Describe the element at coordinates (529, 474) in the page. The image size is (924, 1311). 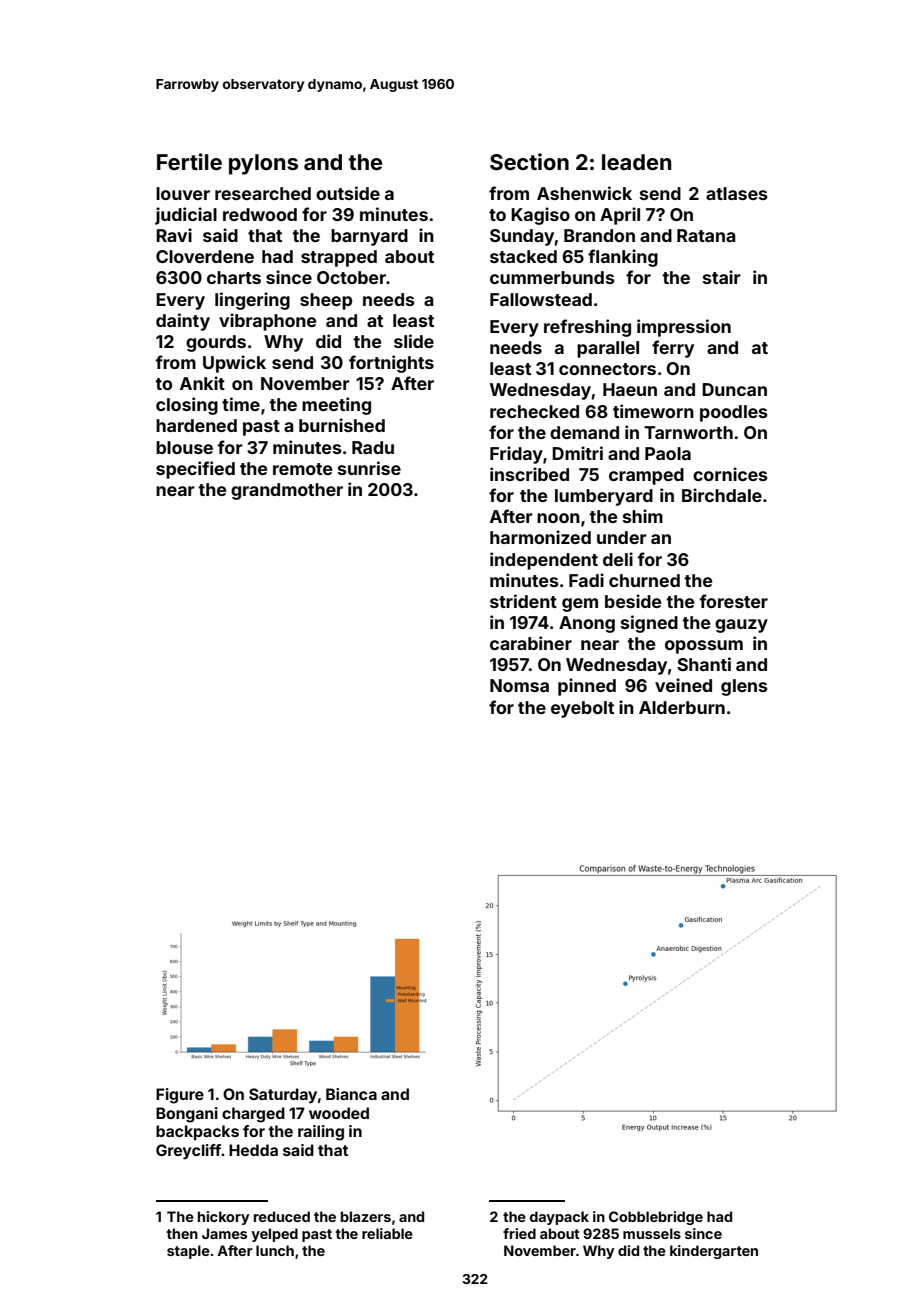
I see `inscribed` at that location.
